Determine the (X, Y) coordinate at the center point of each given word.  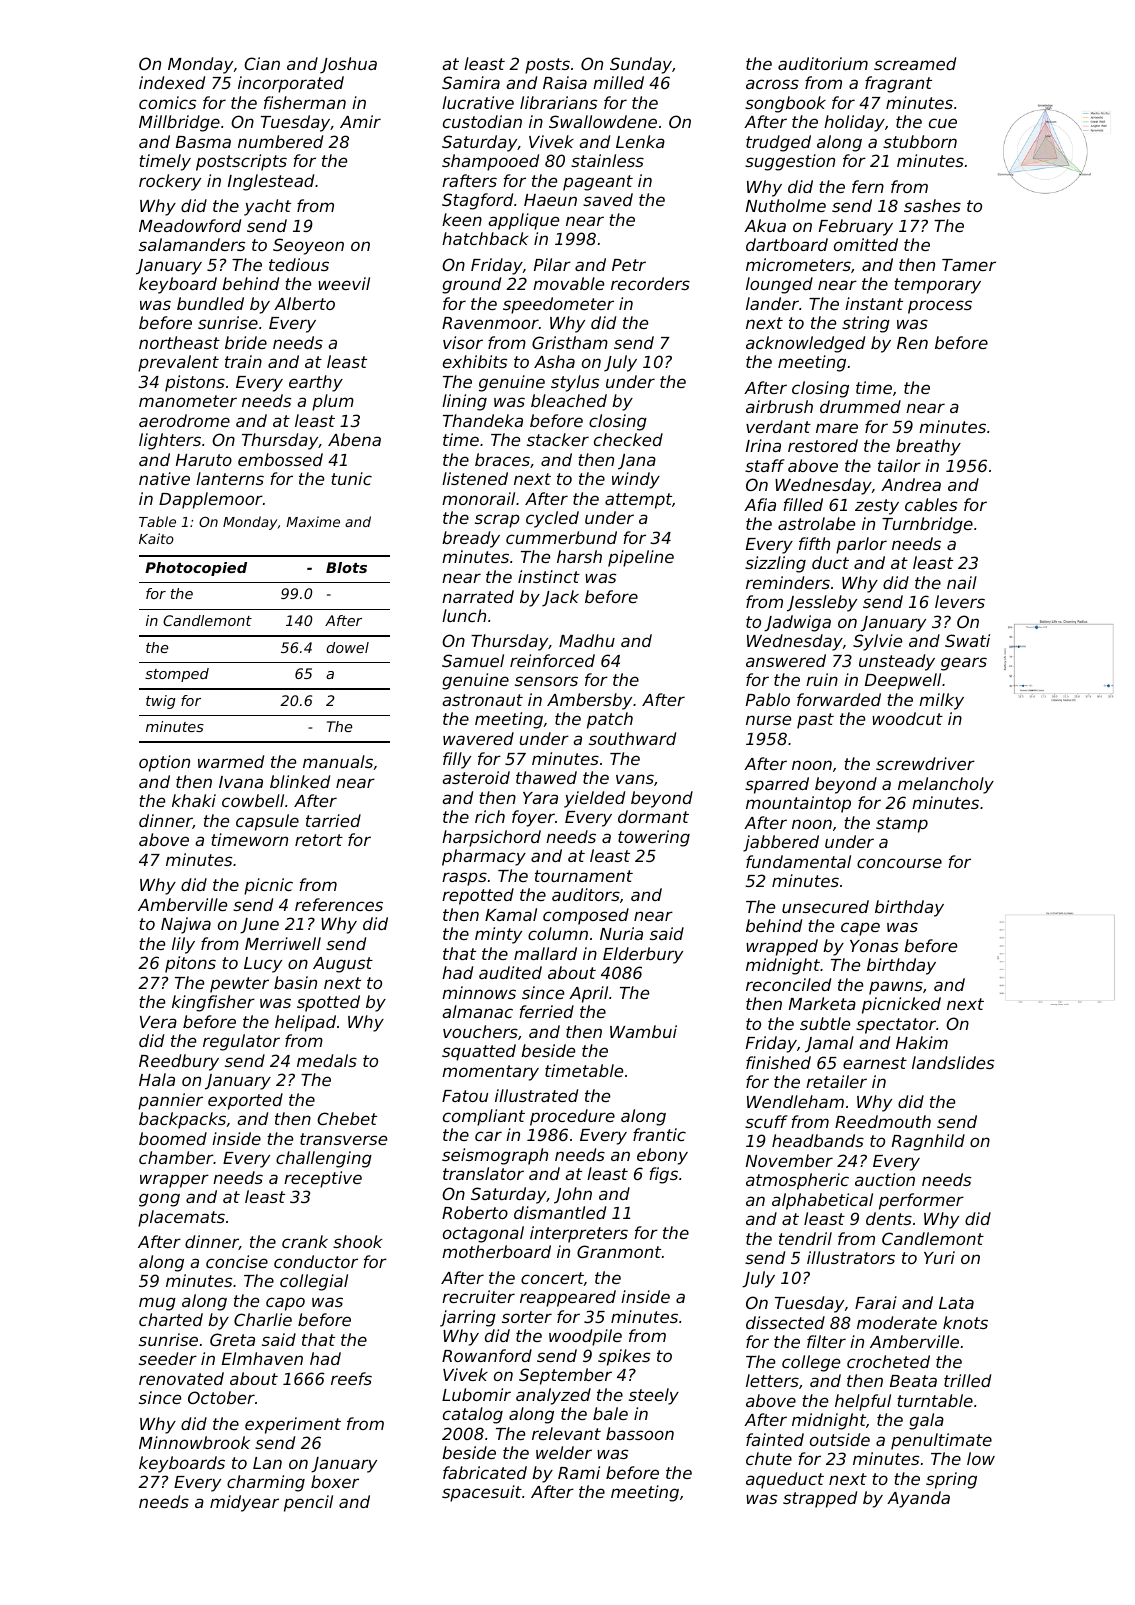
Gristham (570, 342)
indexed (172, 82)
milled (618, 82)
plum (333, 402)
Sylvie (877, 642)
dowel (347, 647)
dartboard (787, 244)
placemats (181, 1218)
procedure (572, 1117)
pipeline (641, 558)
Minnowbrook (194, 1442)
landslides (953, 1062)
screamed (915, 63)
